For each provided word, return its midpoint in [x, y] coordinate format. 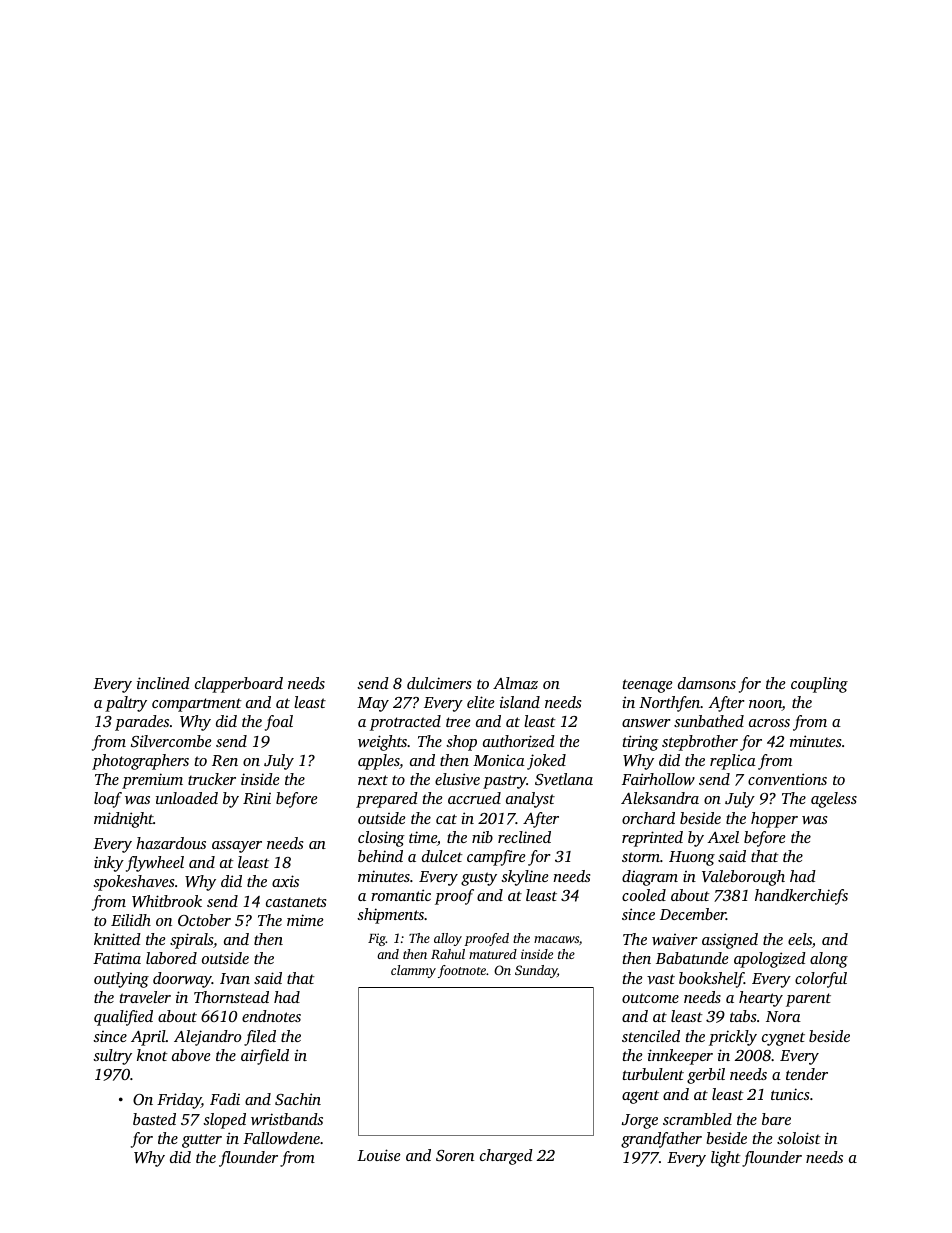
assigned [730, 941]
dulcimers [439, 683]
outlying [121, 980]
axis [285, 881]
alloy [448, 939]
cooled [644, 895]
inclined [163, 683]
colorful [821, 980]
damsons [707, 683]
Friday [179, 1101]
